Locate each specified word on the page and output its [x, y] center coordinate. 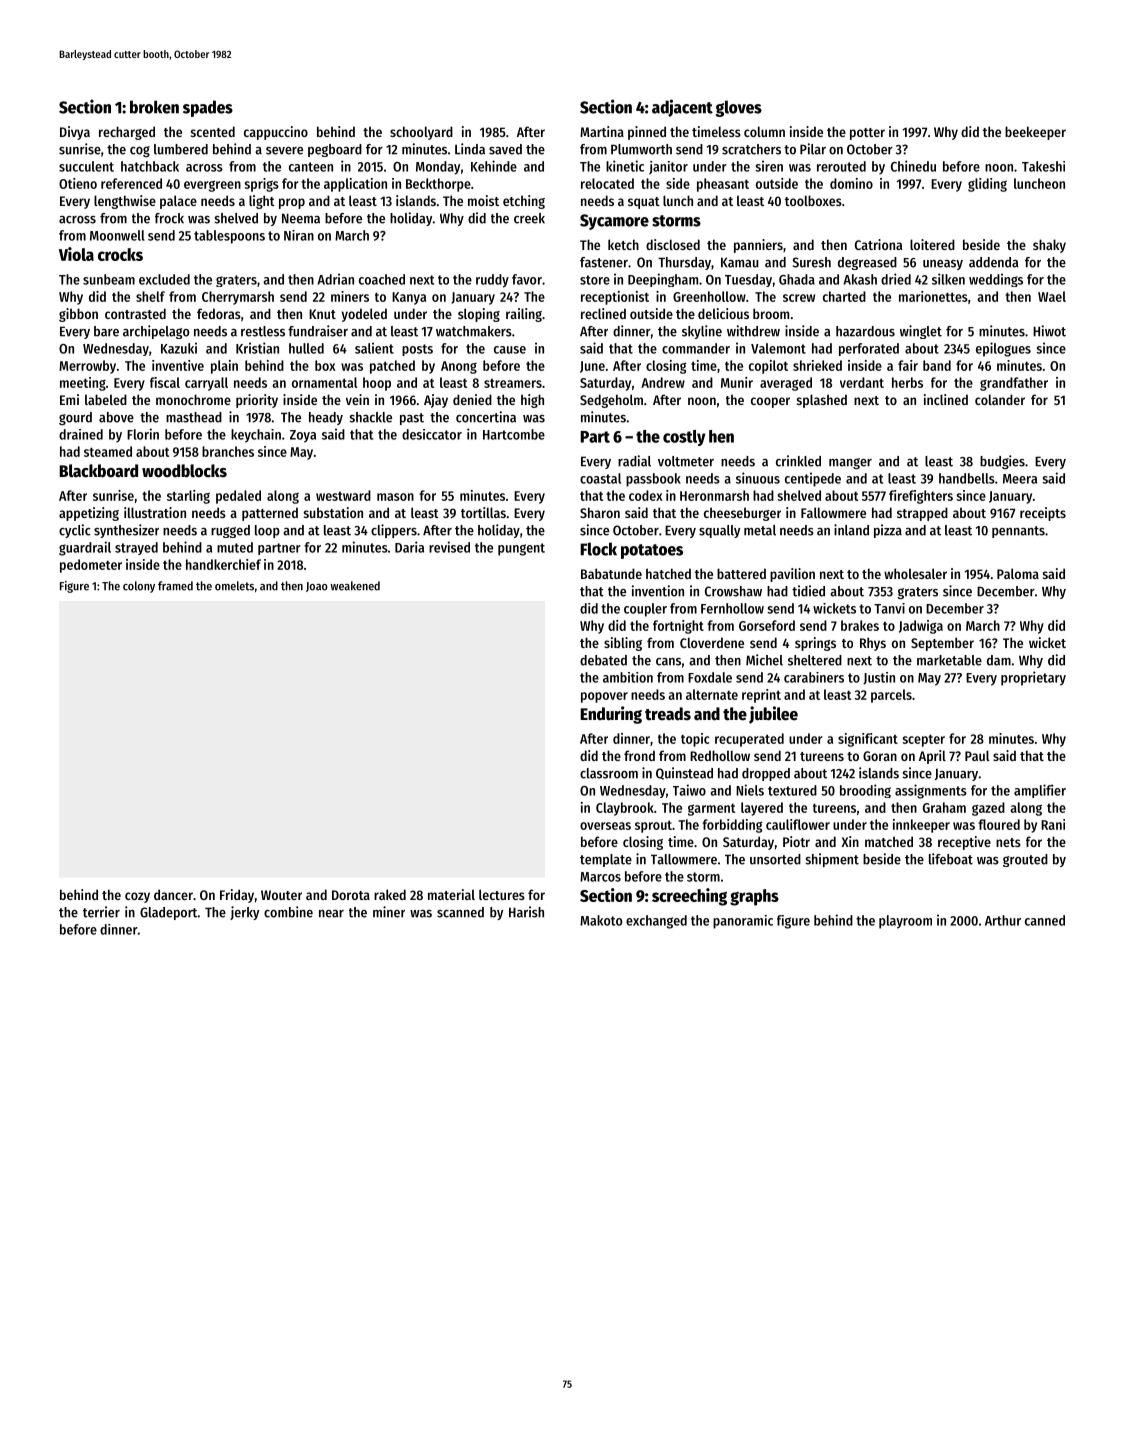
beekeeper [1035, 133]
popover [604, 697]
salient [374, 348]
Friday [237, 896]
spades [208, 108]
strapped [922, 514]
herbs [907, 382]
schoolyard [421, 133]
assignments [931, 791]
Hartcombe [514, 434]
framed [175, 586]
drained [81, 434]
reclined [603, 313]
